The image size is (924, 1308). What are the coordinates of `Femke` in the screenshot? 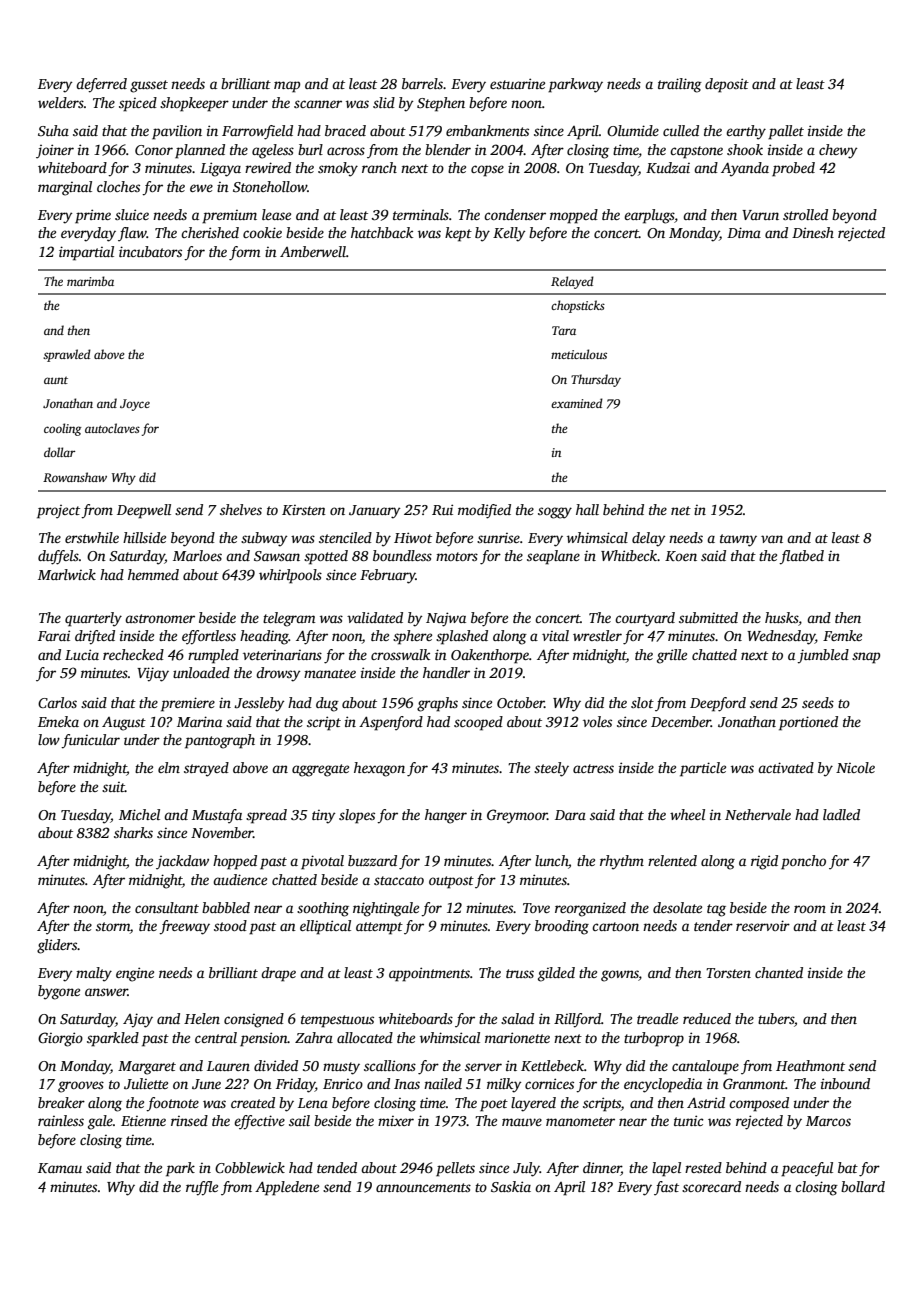 It's located at (842, 635).
